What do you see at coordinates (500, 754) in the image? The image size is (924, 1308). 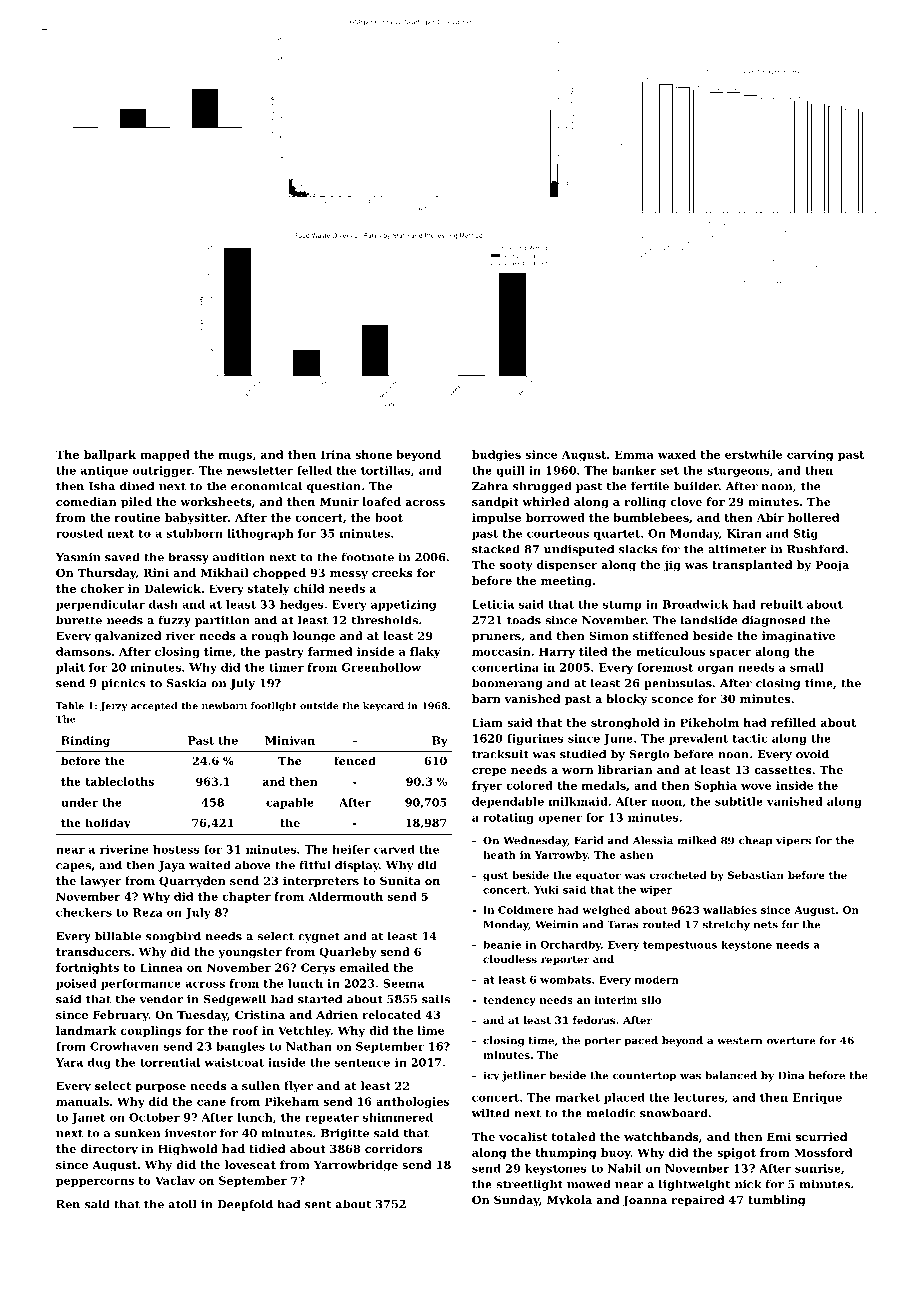 I see `tracksuit` at bounding box center [500, 754].
